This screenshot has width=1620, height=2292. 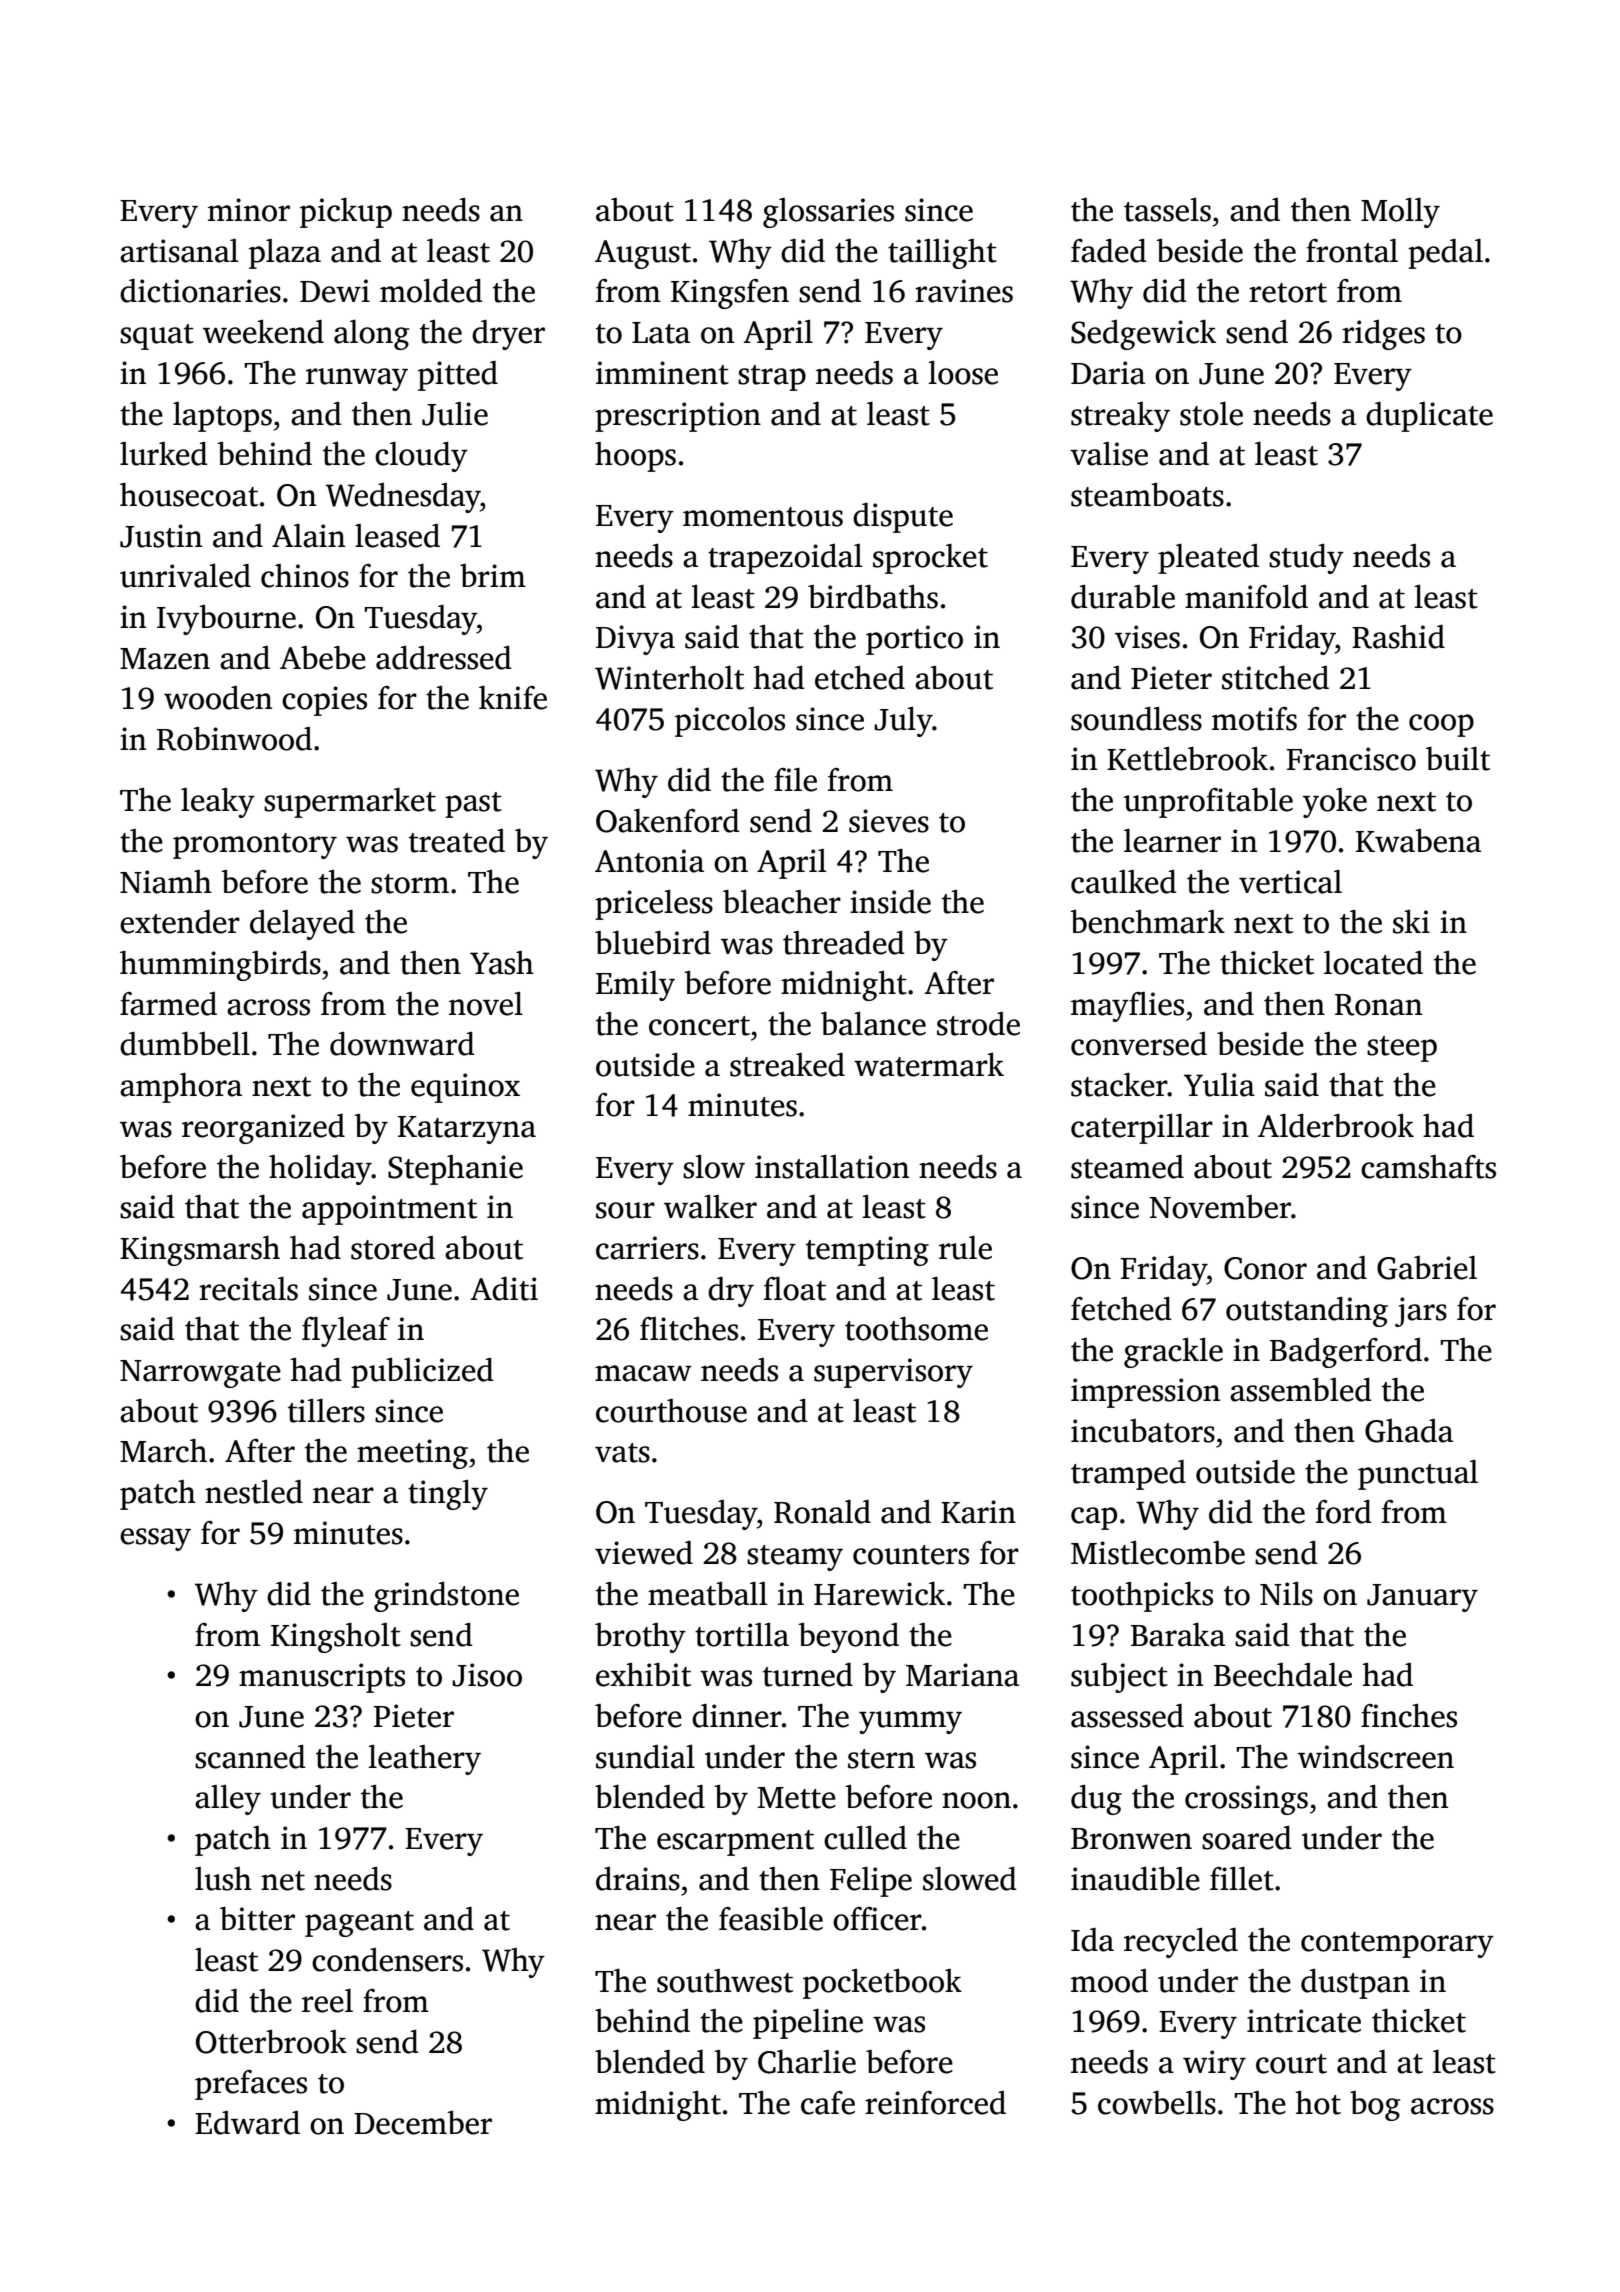 I want to click on tassels, so click(x=1167, y=210).
